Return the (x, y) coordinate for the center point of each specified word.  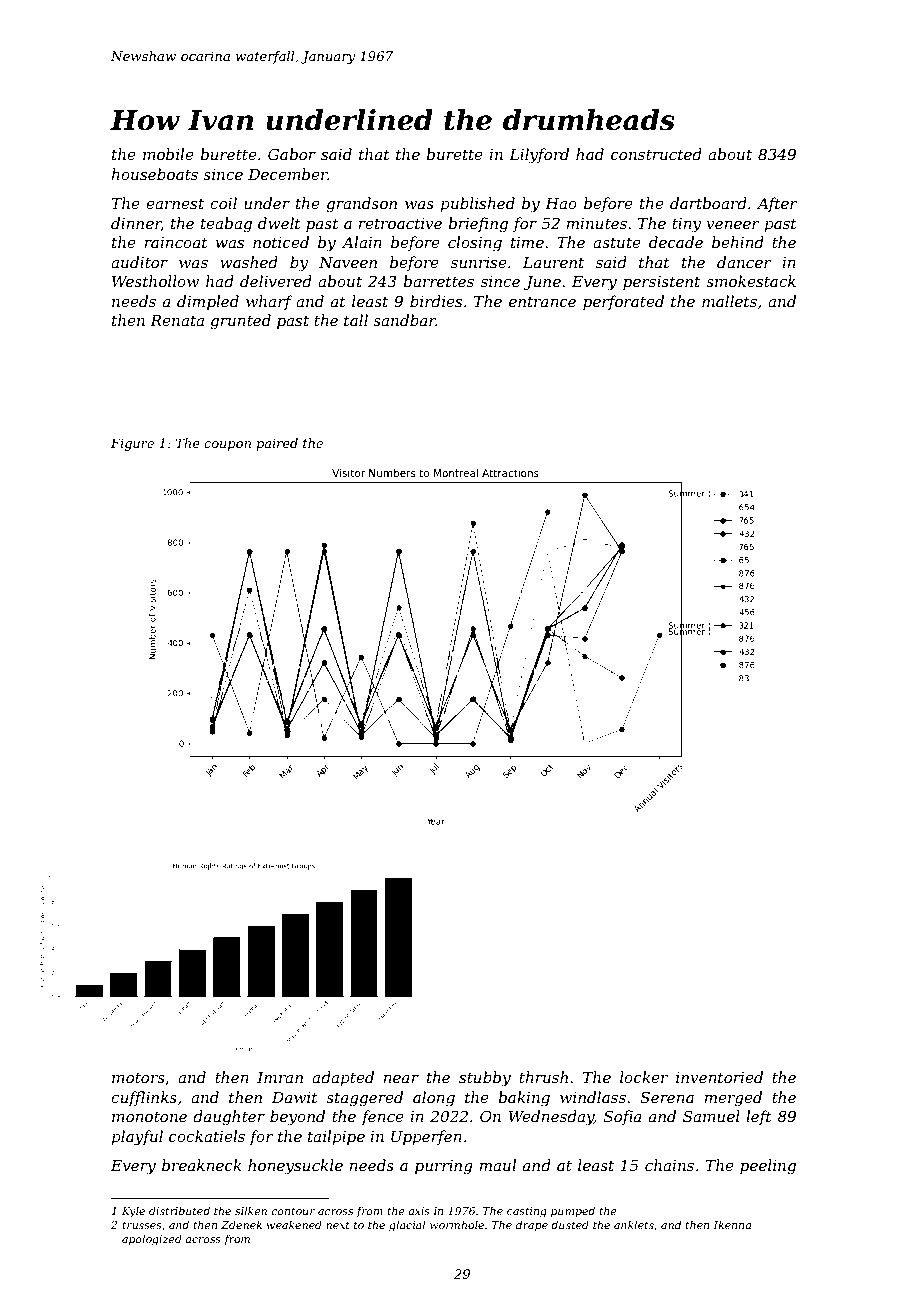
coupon (227, 446)
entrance (542, 301)
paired (277, 444)
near (401, 1079)
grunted (240, 322)
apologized (152, 1240)
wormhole (457, 1224)
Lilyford (539, 156)
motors (138, 1077)
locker (644, 1077)
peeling (768, 1167)
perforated (623, 302)
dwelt (279, 223)
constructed (656, 154)
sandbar (404, 320)
